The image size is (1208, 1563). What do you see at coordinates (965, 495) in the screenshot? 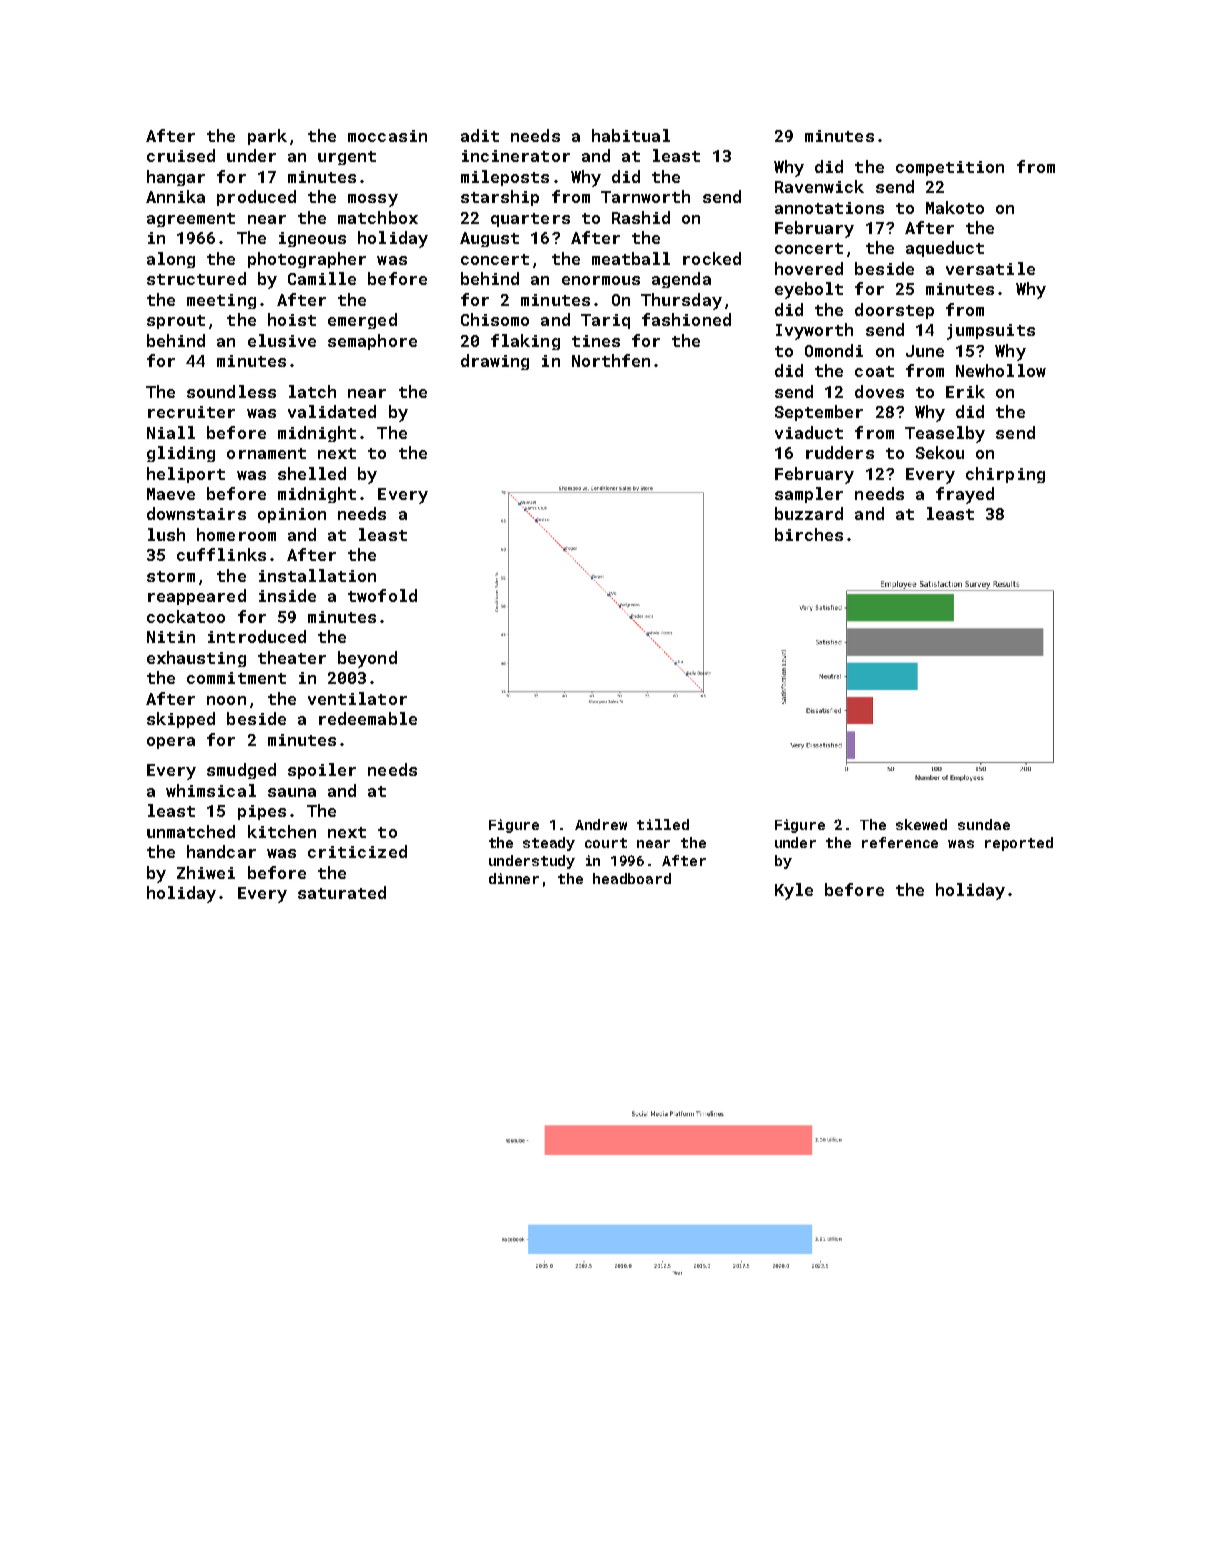
I see `frayed` at bounding box center [965, 495].
